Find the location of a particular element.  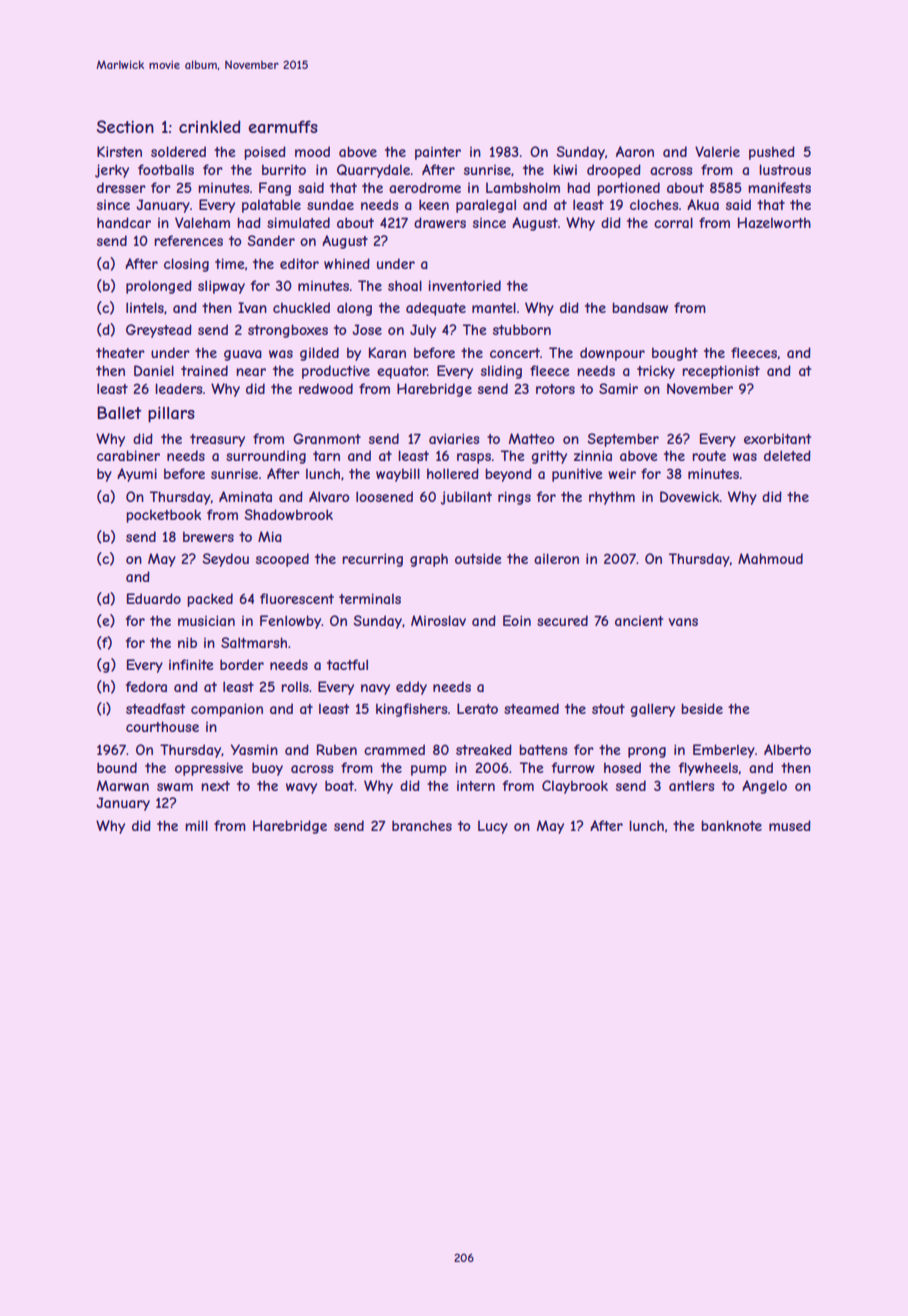

Hazelworth is located at coordinates (774, 222).
